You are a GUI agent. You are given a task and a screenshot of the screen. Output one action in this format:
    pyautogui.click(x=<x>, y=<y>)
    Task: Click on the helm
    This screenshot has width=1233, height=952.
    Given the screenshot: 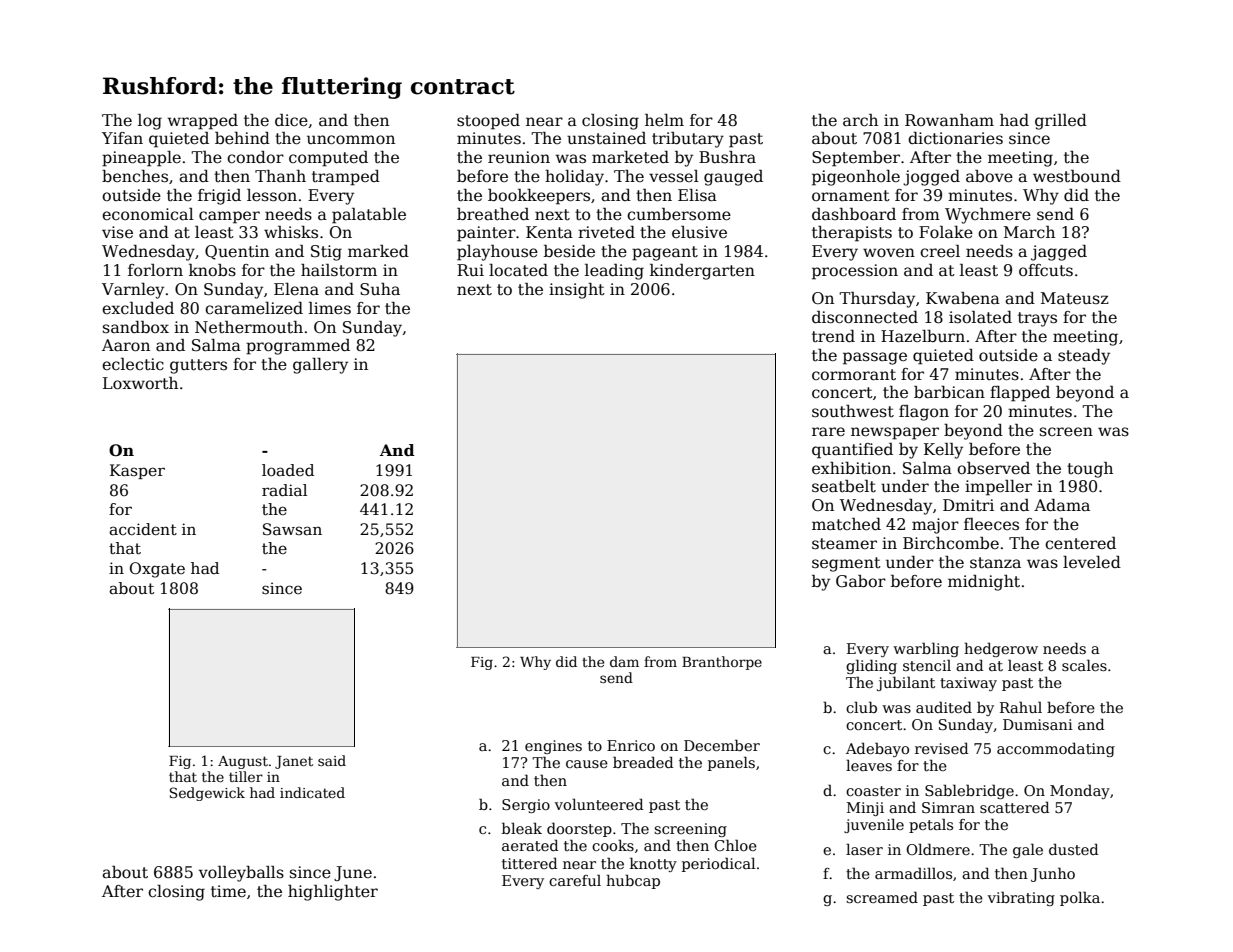 What is the action you would take?
    pyautogui.click(x=664, y=120)
